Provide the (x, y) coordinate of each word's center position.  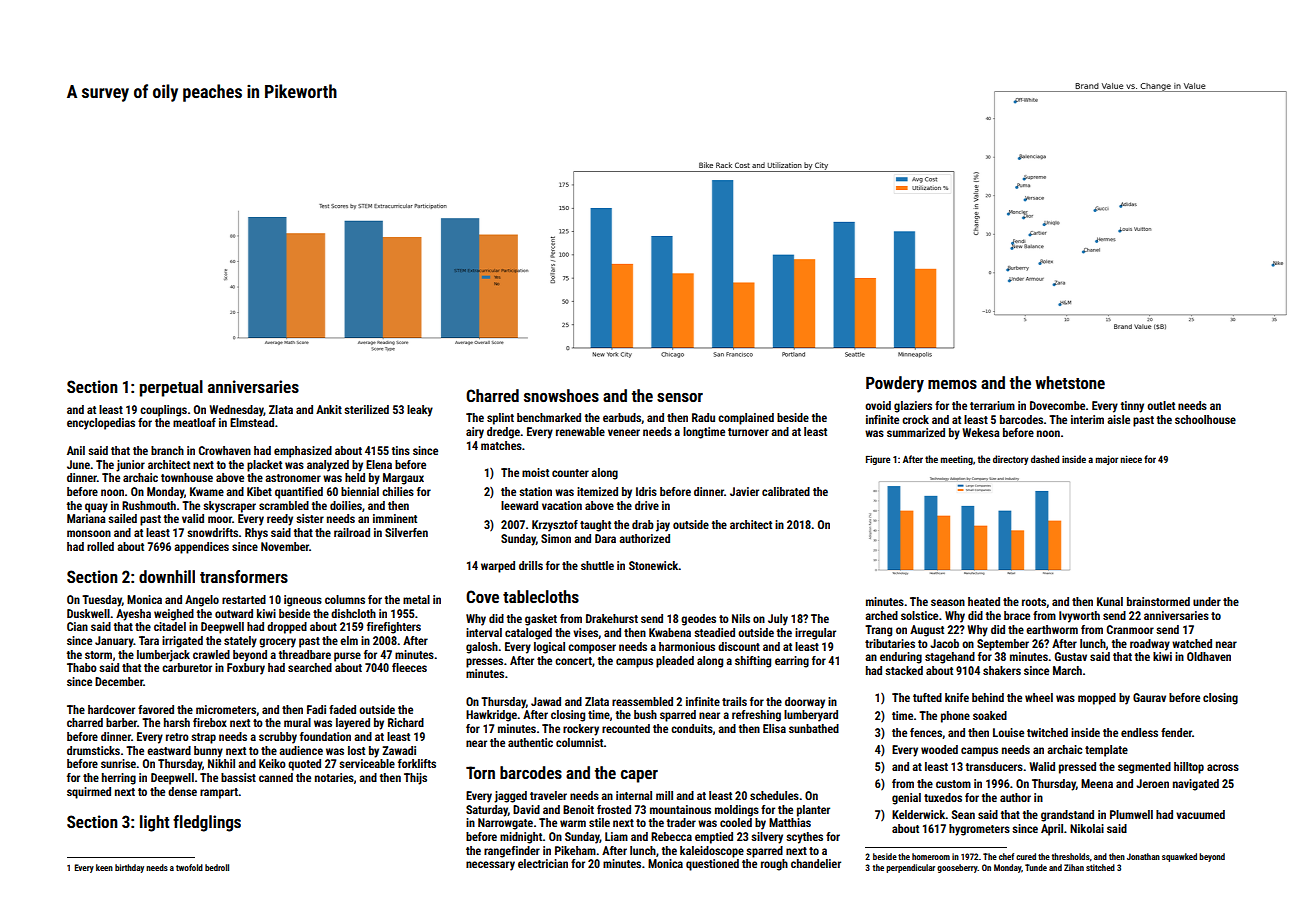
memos (952, 384)
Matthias (790, 822)
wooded (939, 749)
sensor (680, 397)
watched (1192, 643)
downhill (167, 576)
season (948, 602)
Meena (1097, 783)
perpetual (171, 388)
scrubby (278, 738)
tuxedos (943, 797)
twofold (189, 867)
